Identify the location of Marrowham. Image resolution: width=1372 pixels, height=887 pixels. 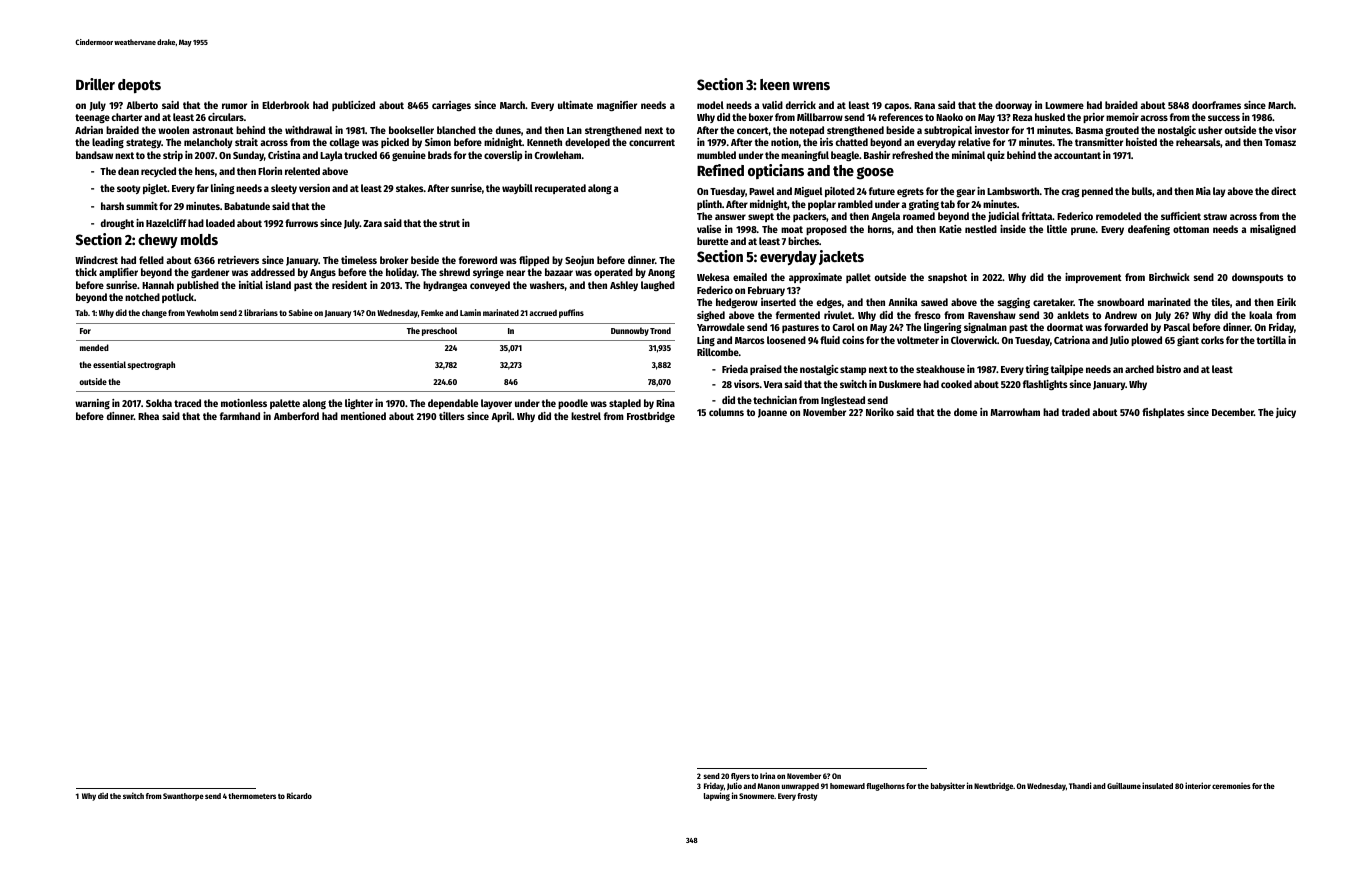
(1015, 412).
